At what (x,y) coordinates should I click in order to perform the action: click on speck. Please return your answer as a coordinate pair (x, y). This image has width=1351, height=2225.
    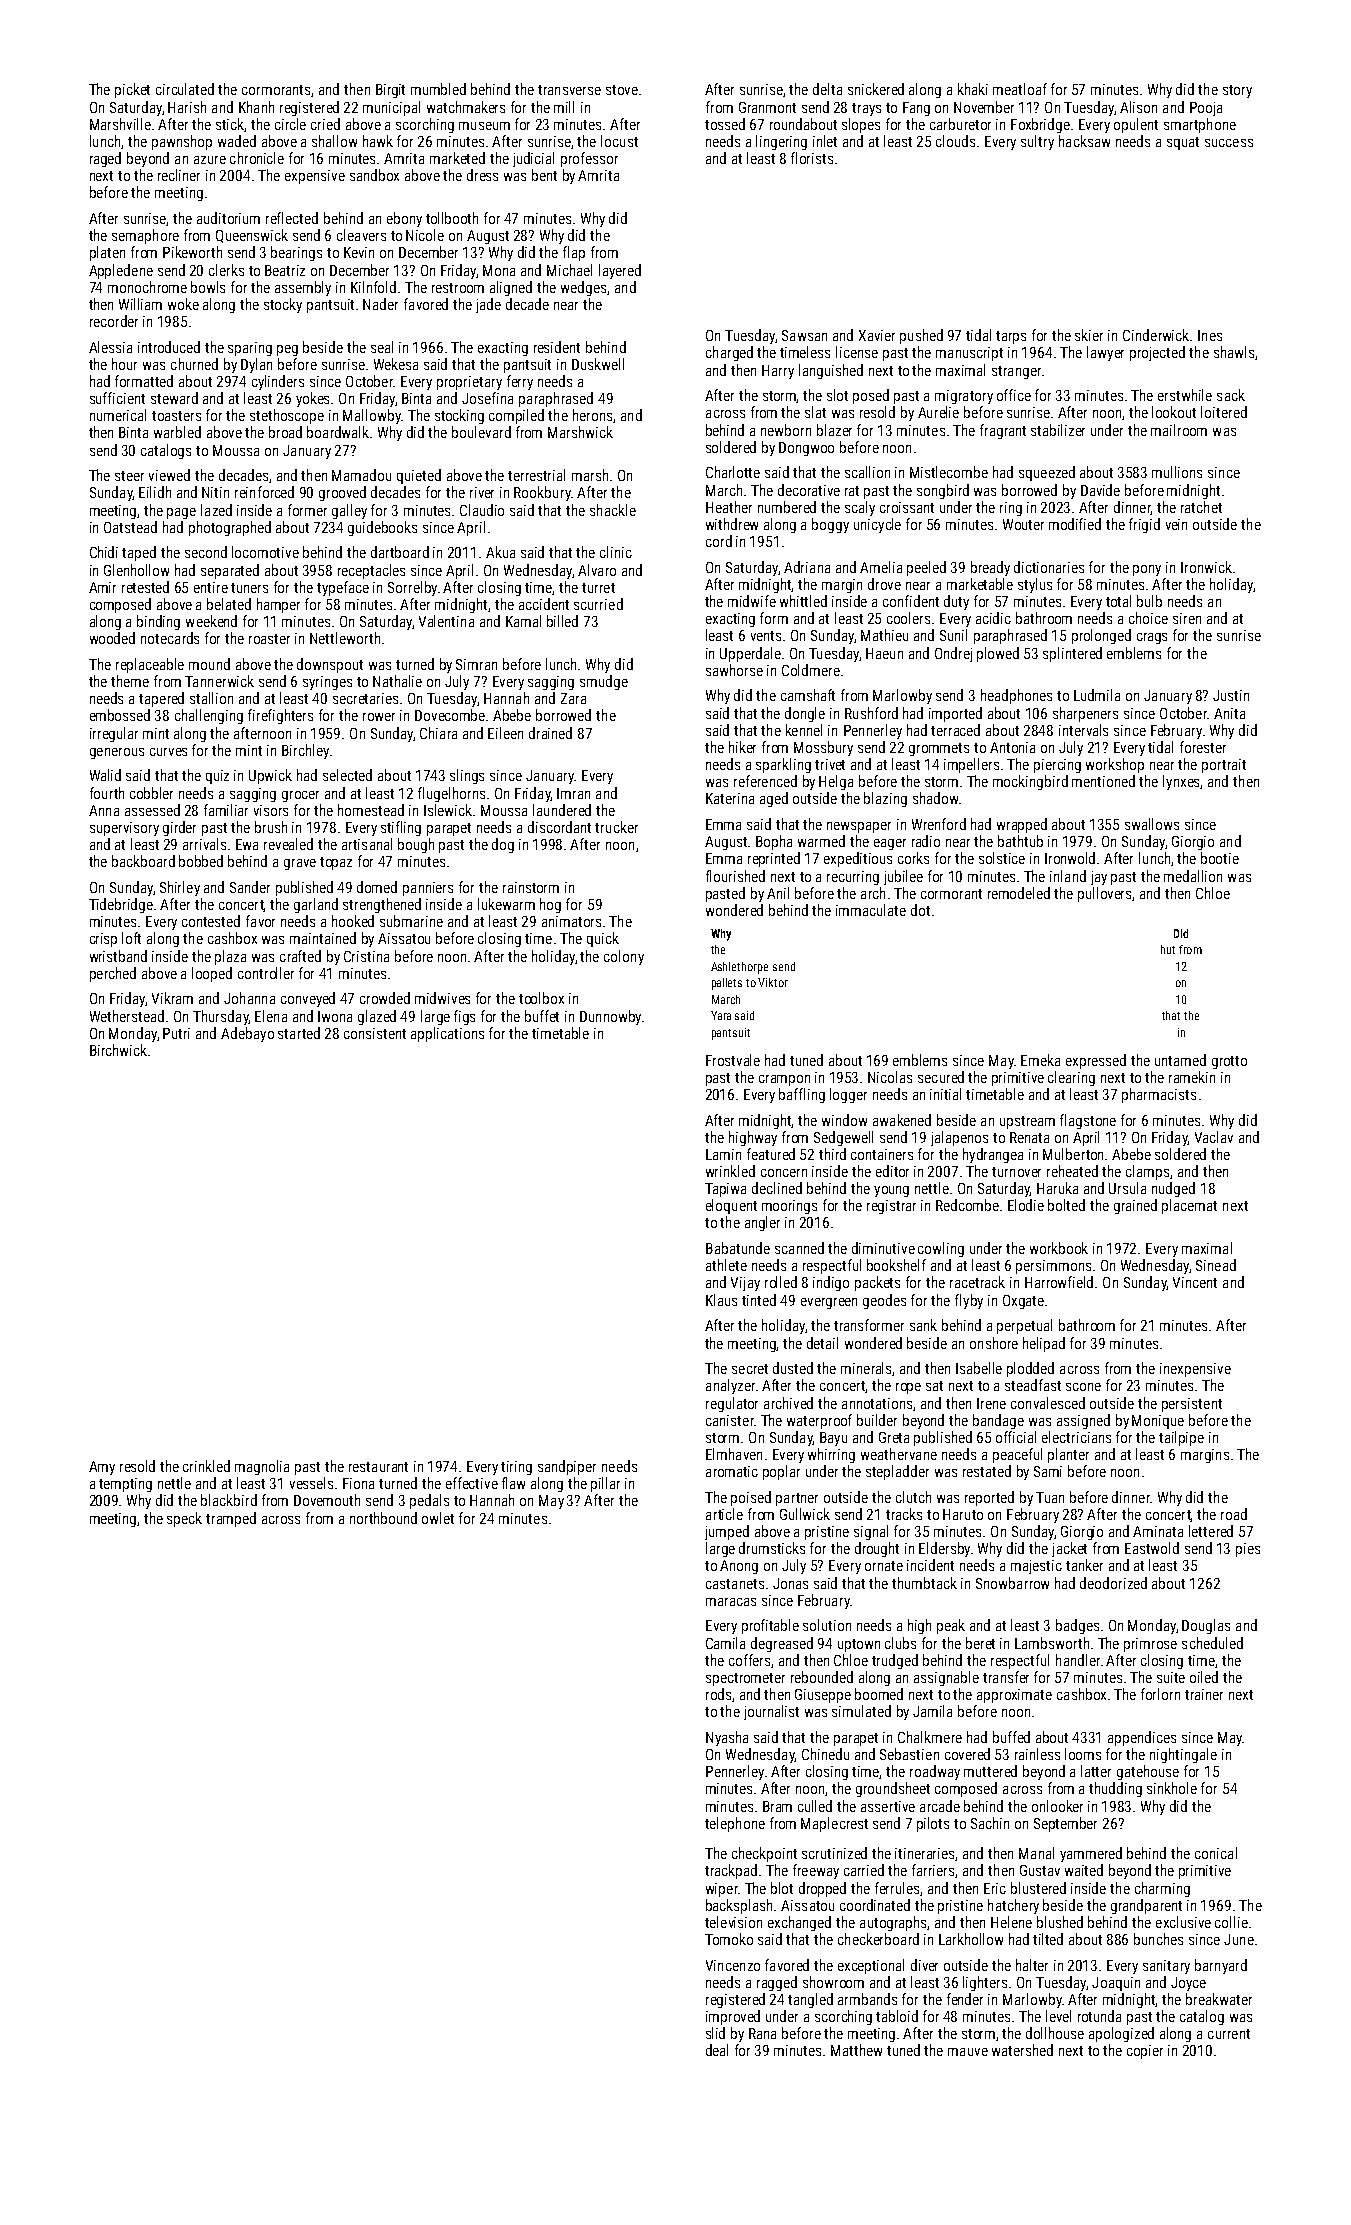
    Looking at the image, I should click on (184, 1519).
